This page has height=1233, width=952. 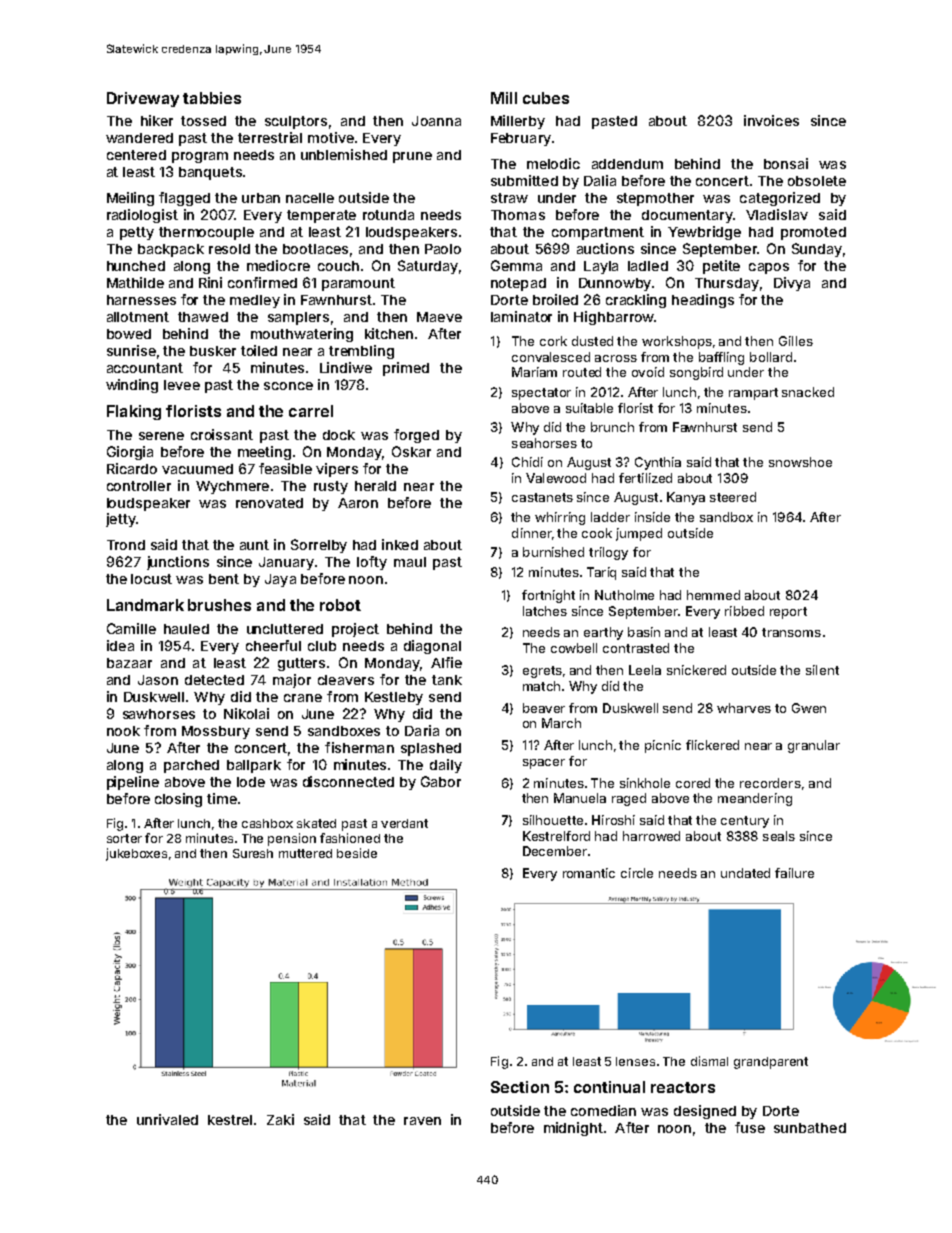 I want to click on nook, so click(x=123, y=731).
